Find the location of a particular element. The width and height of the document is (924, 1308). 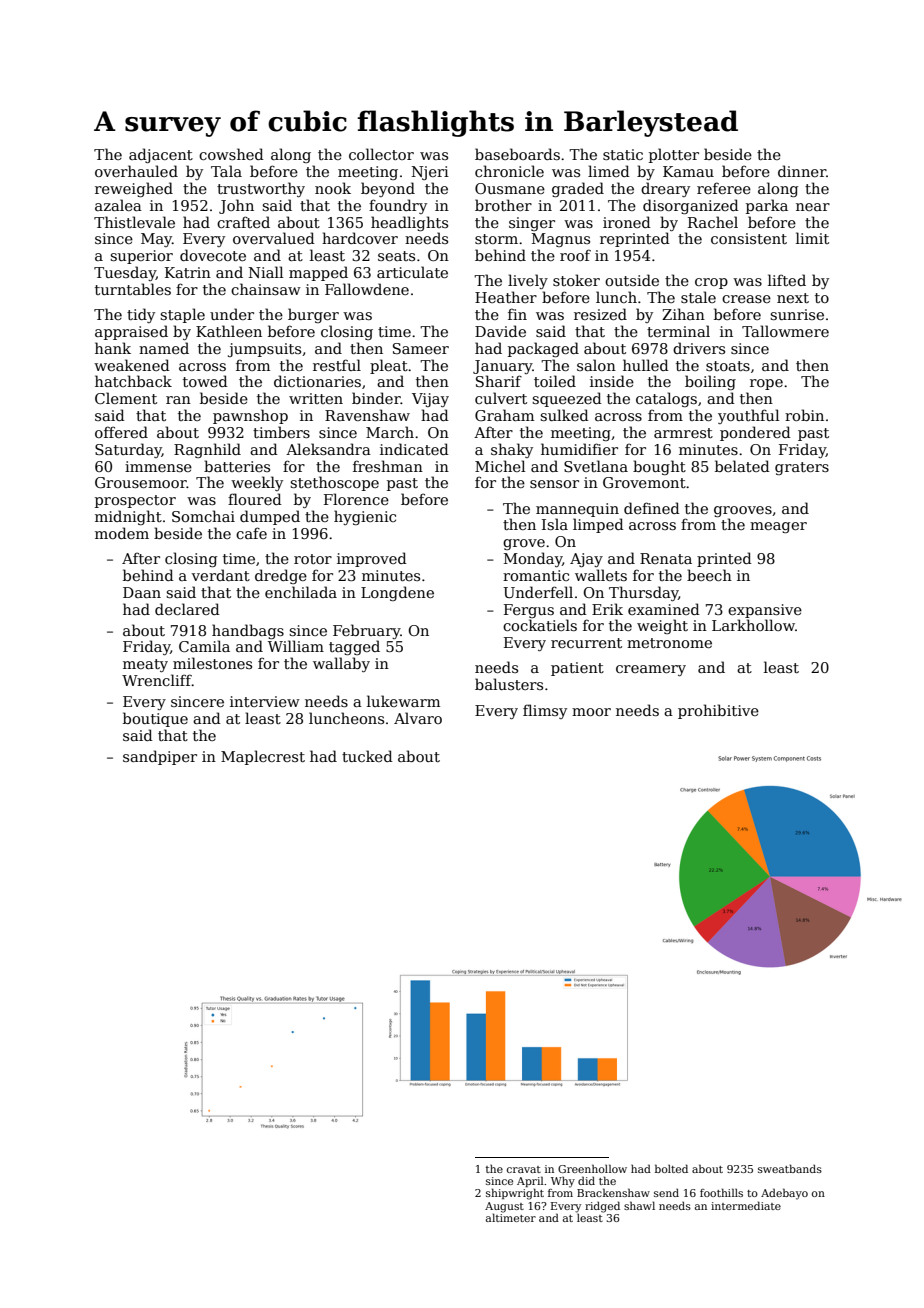

baseboards is located at coordinates (517, 154).
